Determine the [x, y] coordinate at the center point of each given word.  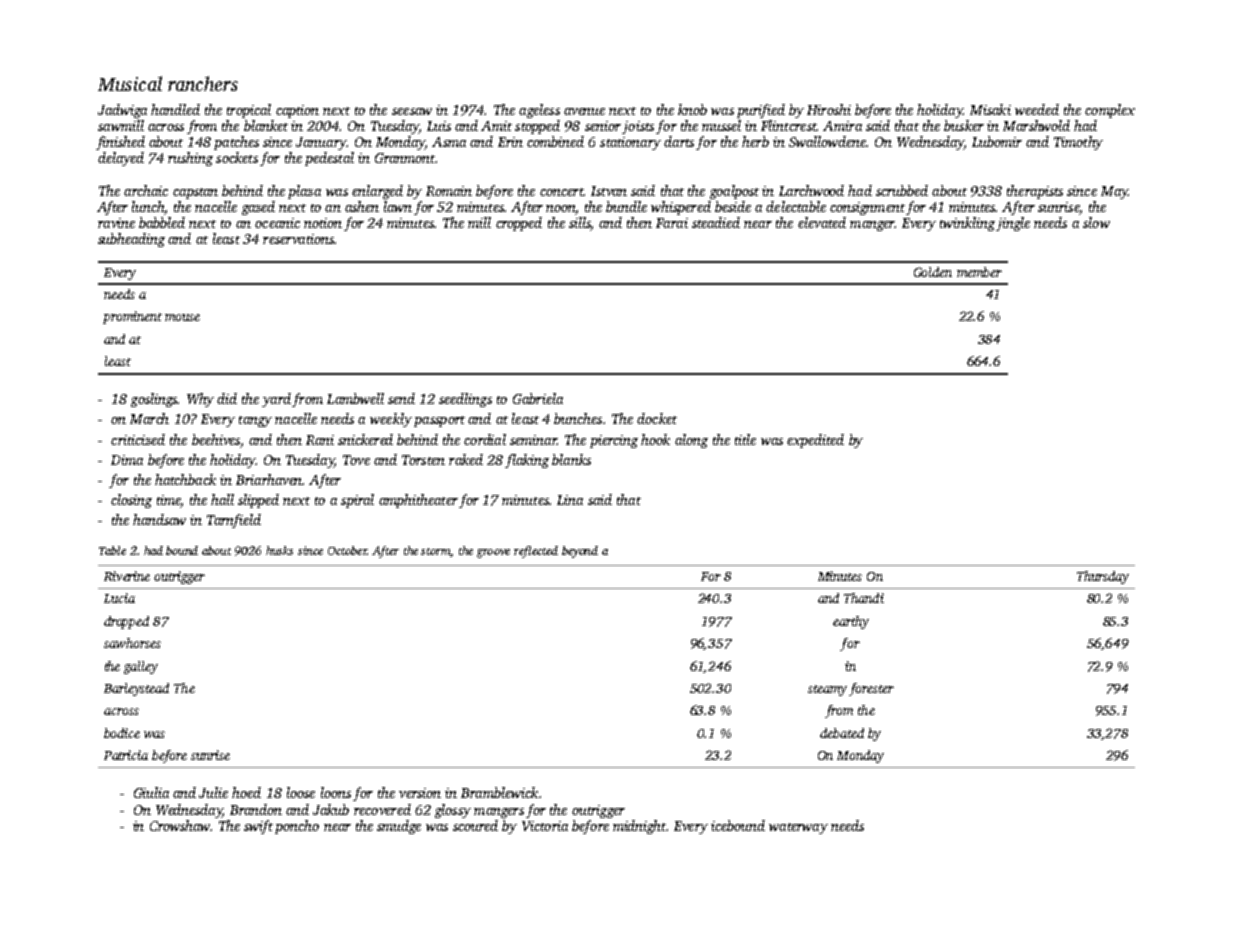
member [979, 272]
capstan [195, 193]
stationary [630, 143]
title [745, 439]
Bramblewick [499, 792]
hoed [246, 792]
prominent [132, 317]
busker [964, 125]
